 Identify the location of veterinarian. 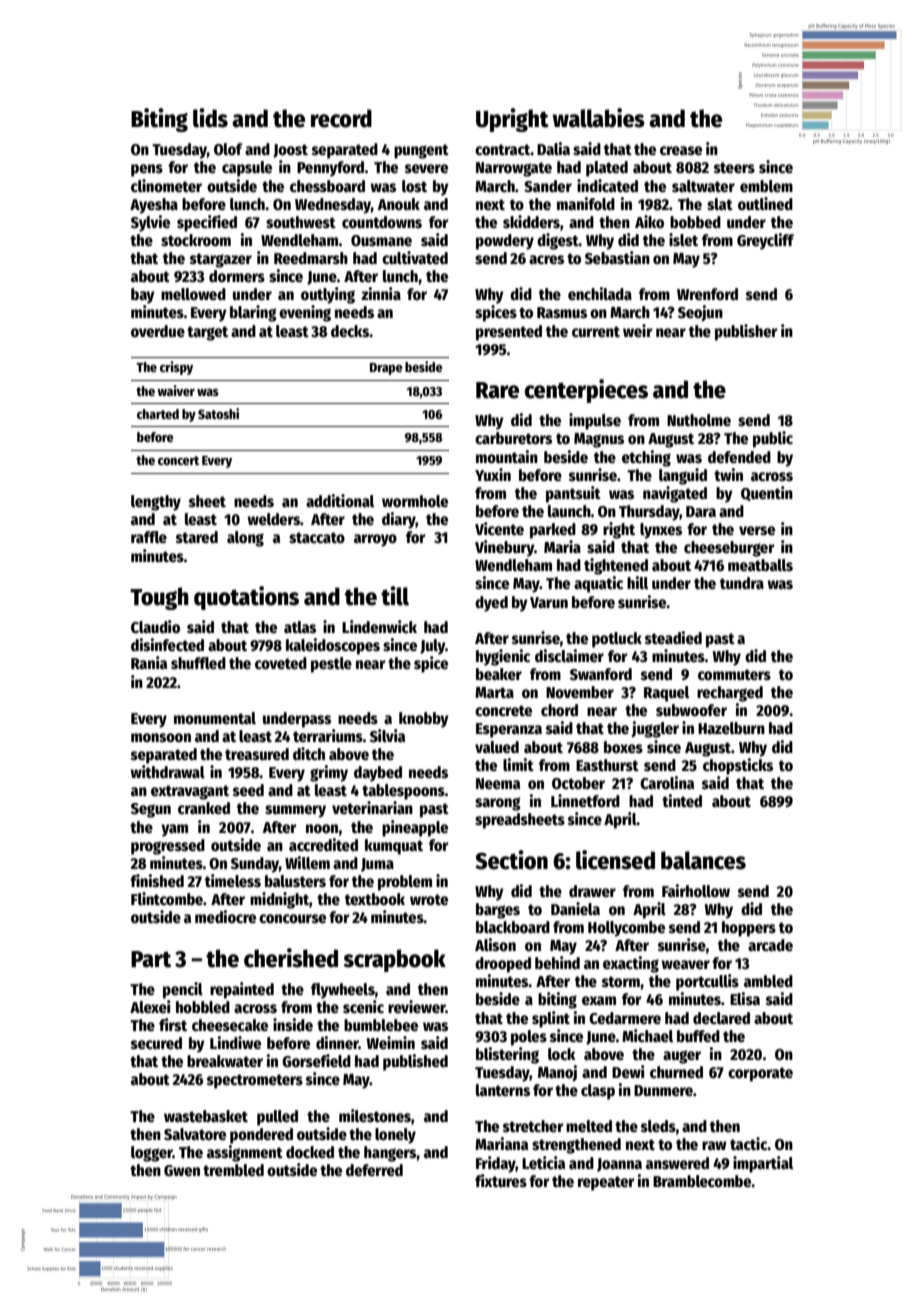
(372, 807).
